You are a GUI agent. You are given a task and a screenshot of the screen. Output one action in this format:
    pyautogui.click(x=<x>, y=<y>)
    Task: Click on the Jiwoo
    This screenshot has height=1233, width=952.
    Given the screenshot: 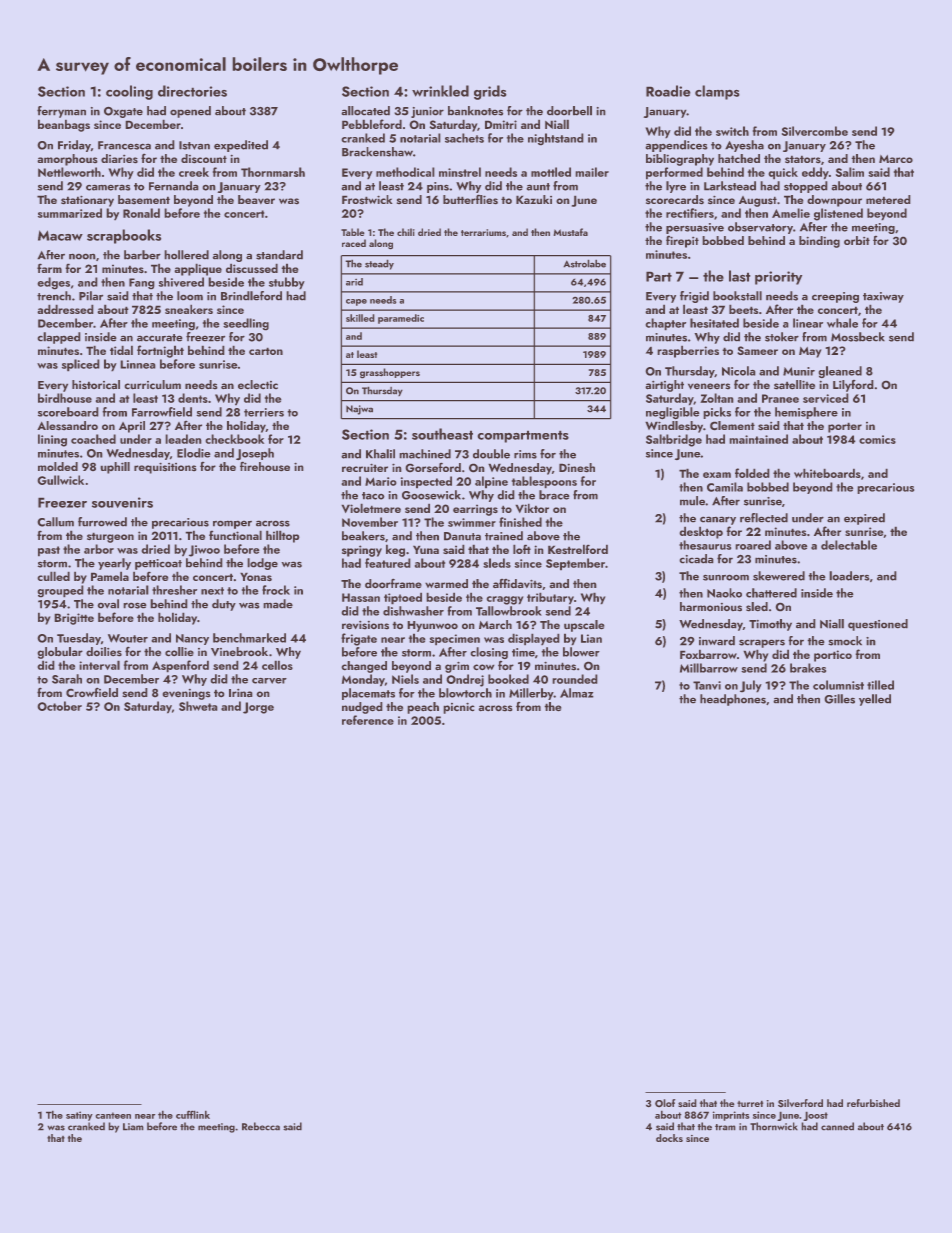 What is the action you would take?
    pyautogui.click(x=204, y=551)
